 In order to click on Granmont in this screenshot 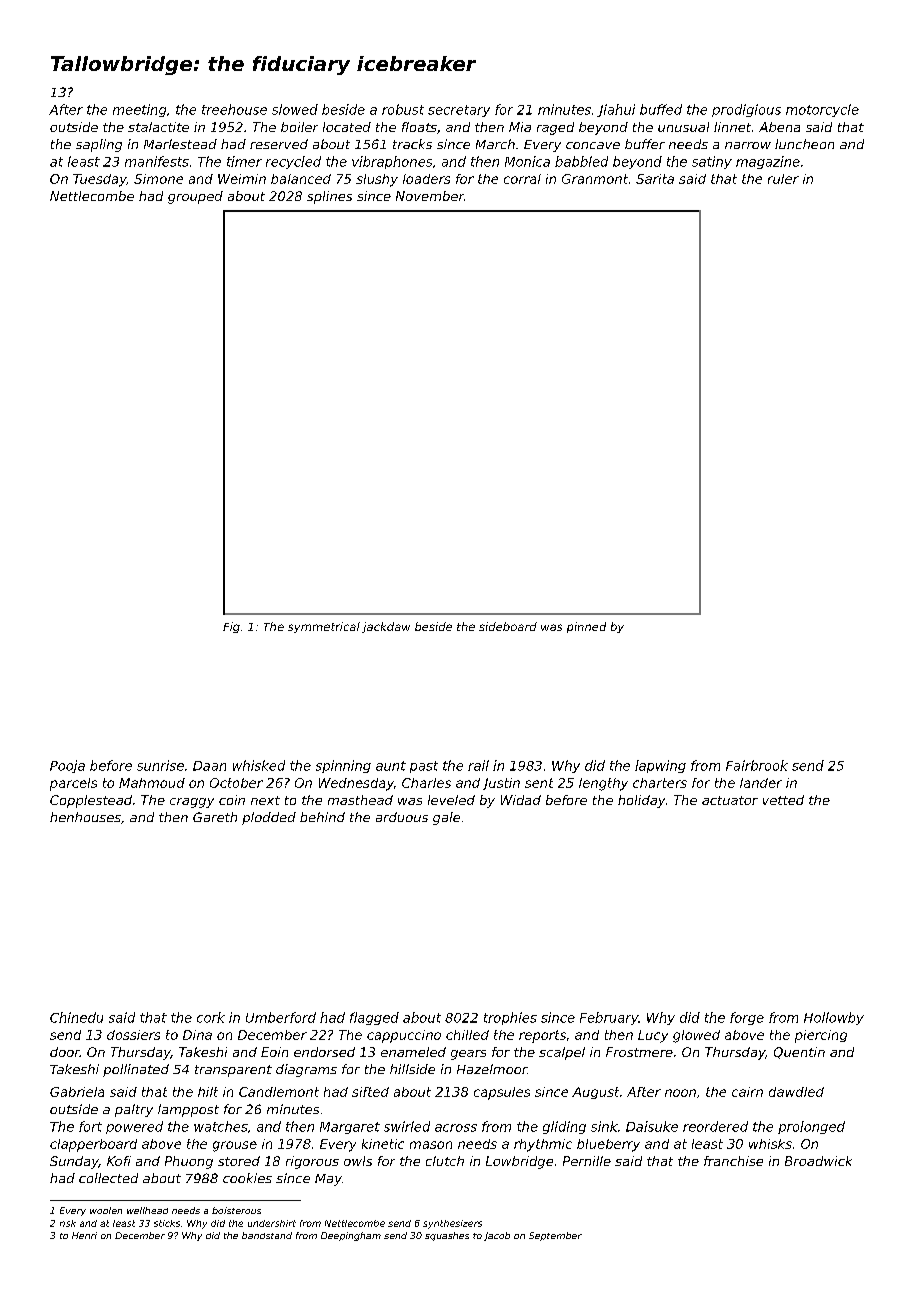, I will do `click(595, 179)`.
